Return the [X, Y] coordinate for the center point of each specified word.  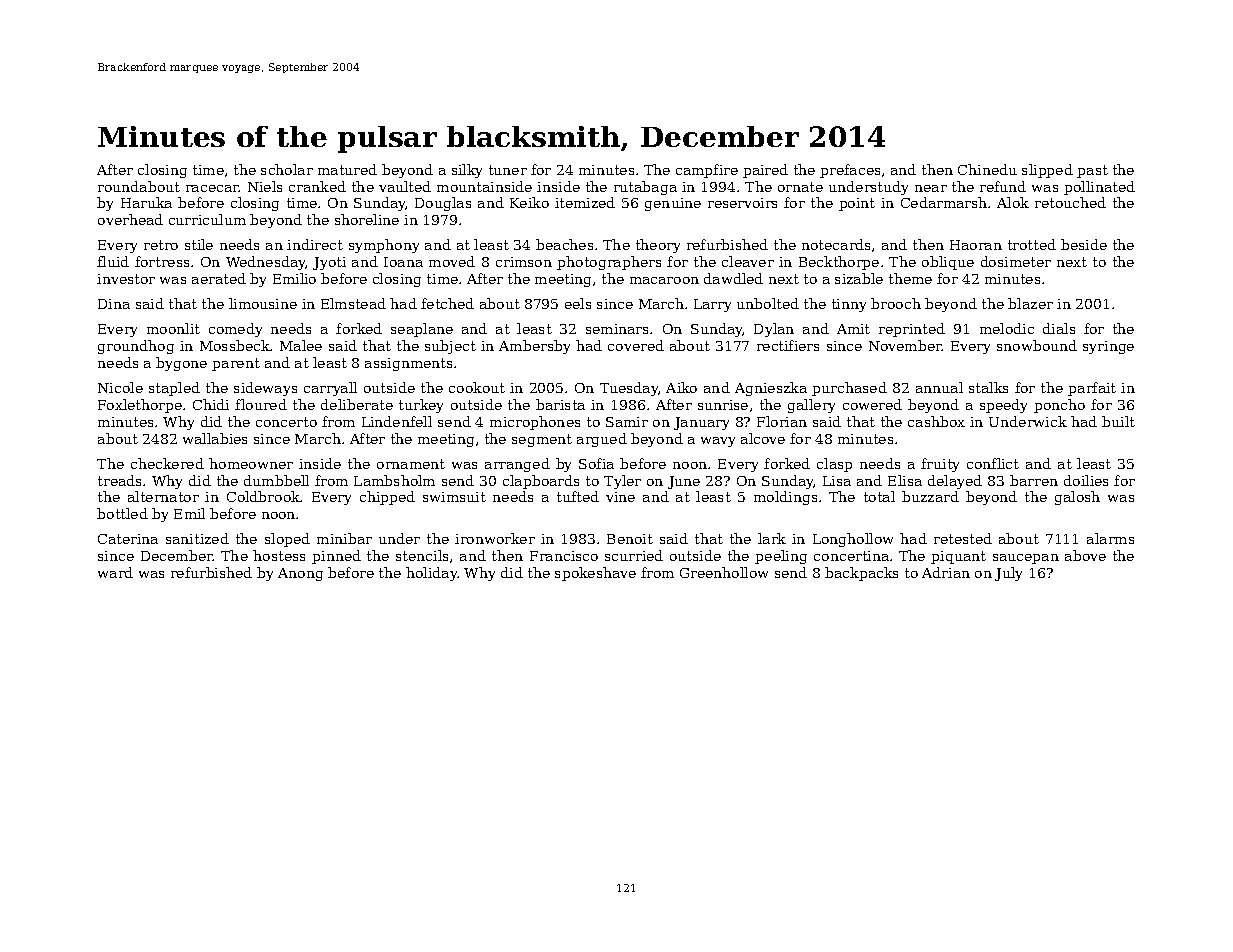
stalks [988, 387]
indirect [315, 244]
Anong [300, 574]
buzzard [930, 496]
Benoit [630, 539]
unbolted [768, 303]
